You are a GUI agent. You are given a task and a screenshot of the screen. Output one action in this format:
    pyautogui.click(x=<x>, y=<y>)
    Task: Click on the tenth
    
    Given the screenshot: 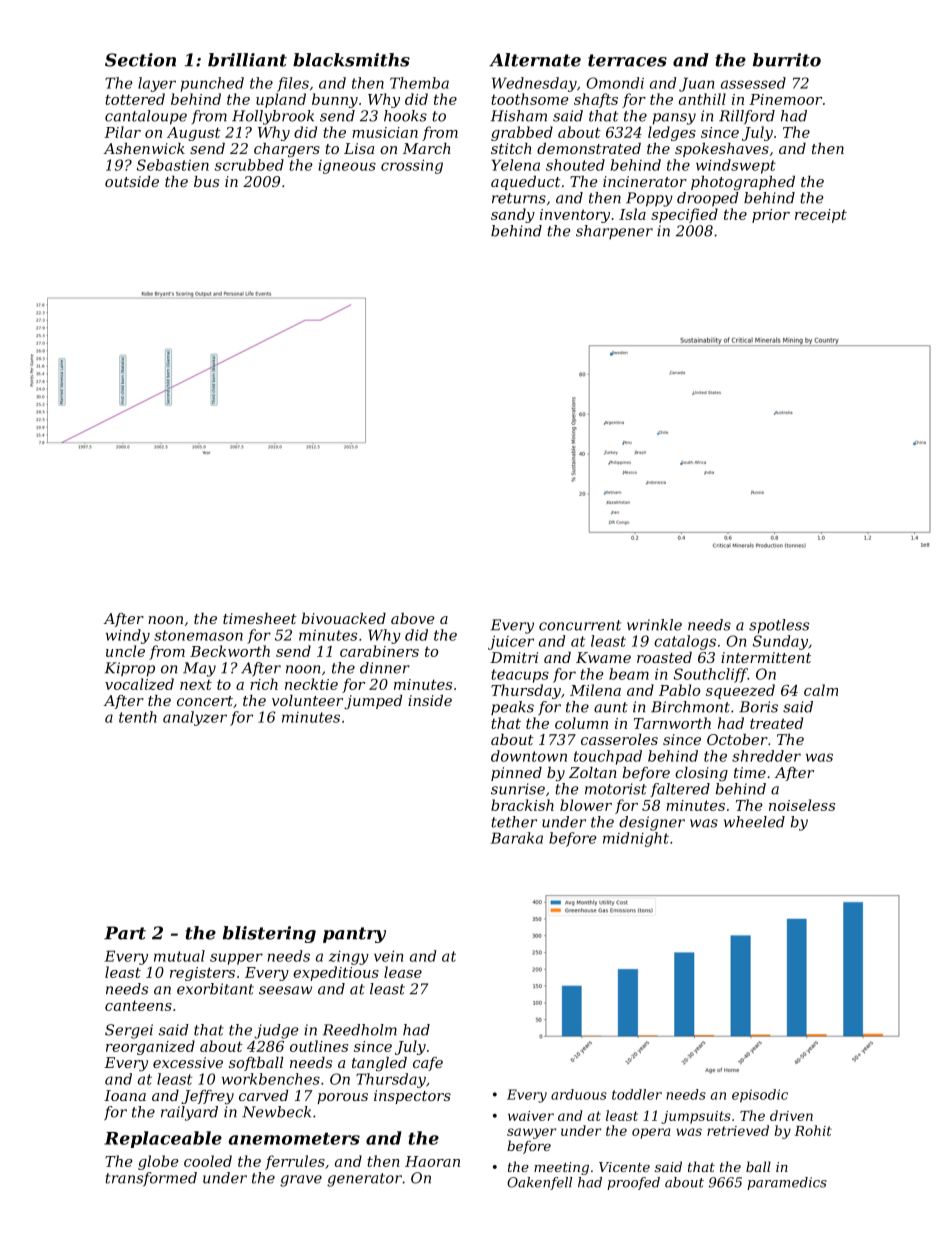 What is the action you would take?
    pyautogui.click(x=138, y=717)
